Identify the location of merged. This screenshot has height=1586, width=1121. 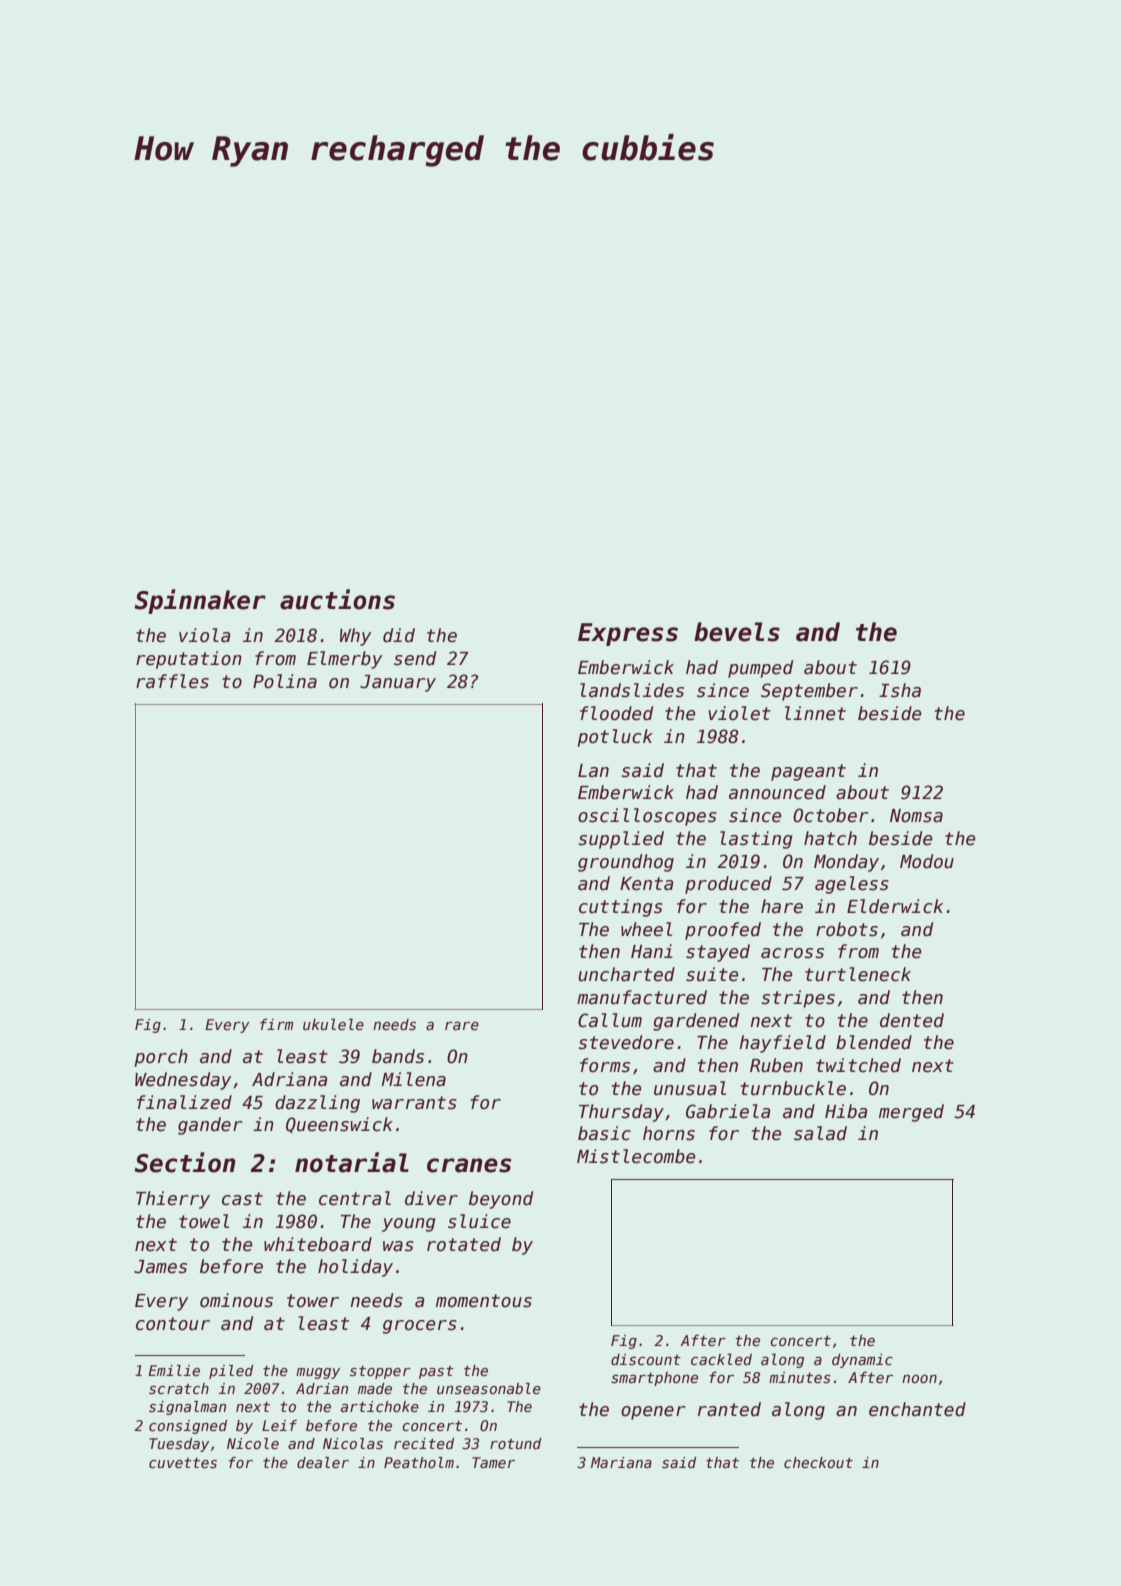
(911, 1113).
